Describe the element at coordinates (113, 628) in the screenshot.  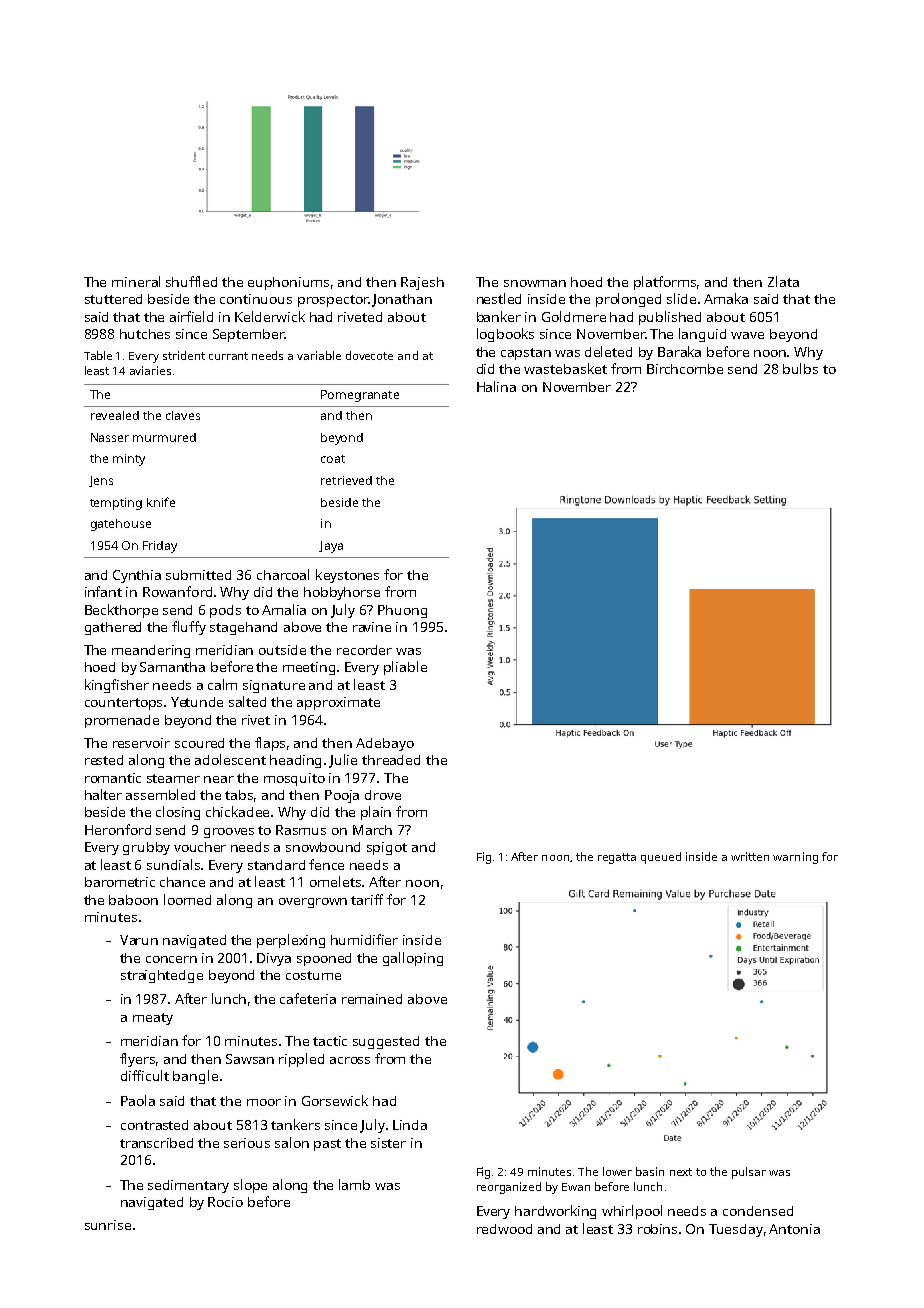
I see `gathered` at that location.
